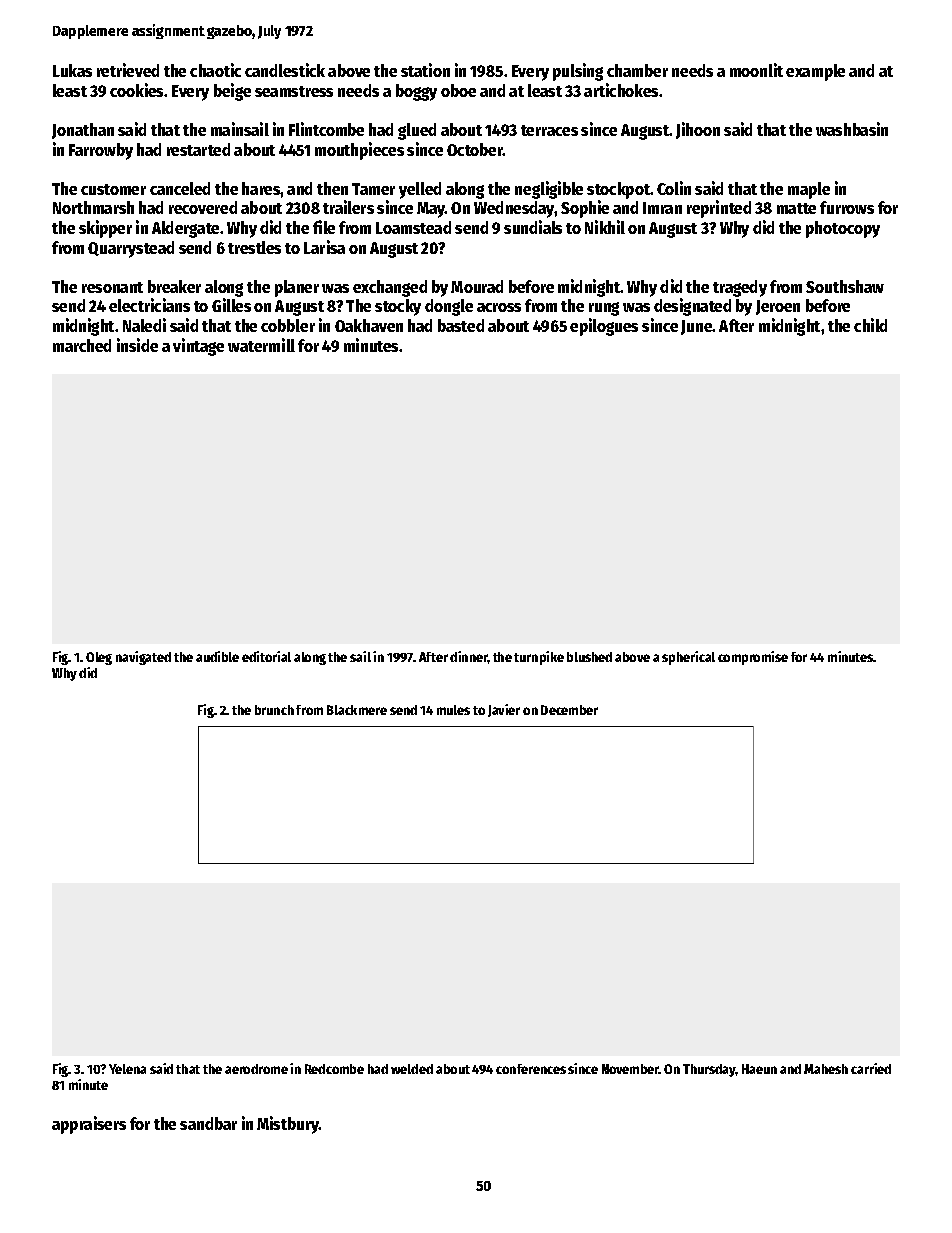 This page has height=1233, width=952. What do you see at coordinates (89, 1125) in the page?
I see `appraisers` at bounding box center [89, 1125].
